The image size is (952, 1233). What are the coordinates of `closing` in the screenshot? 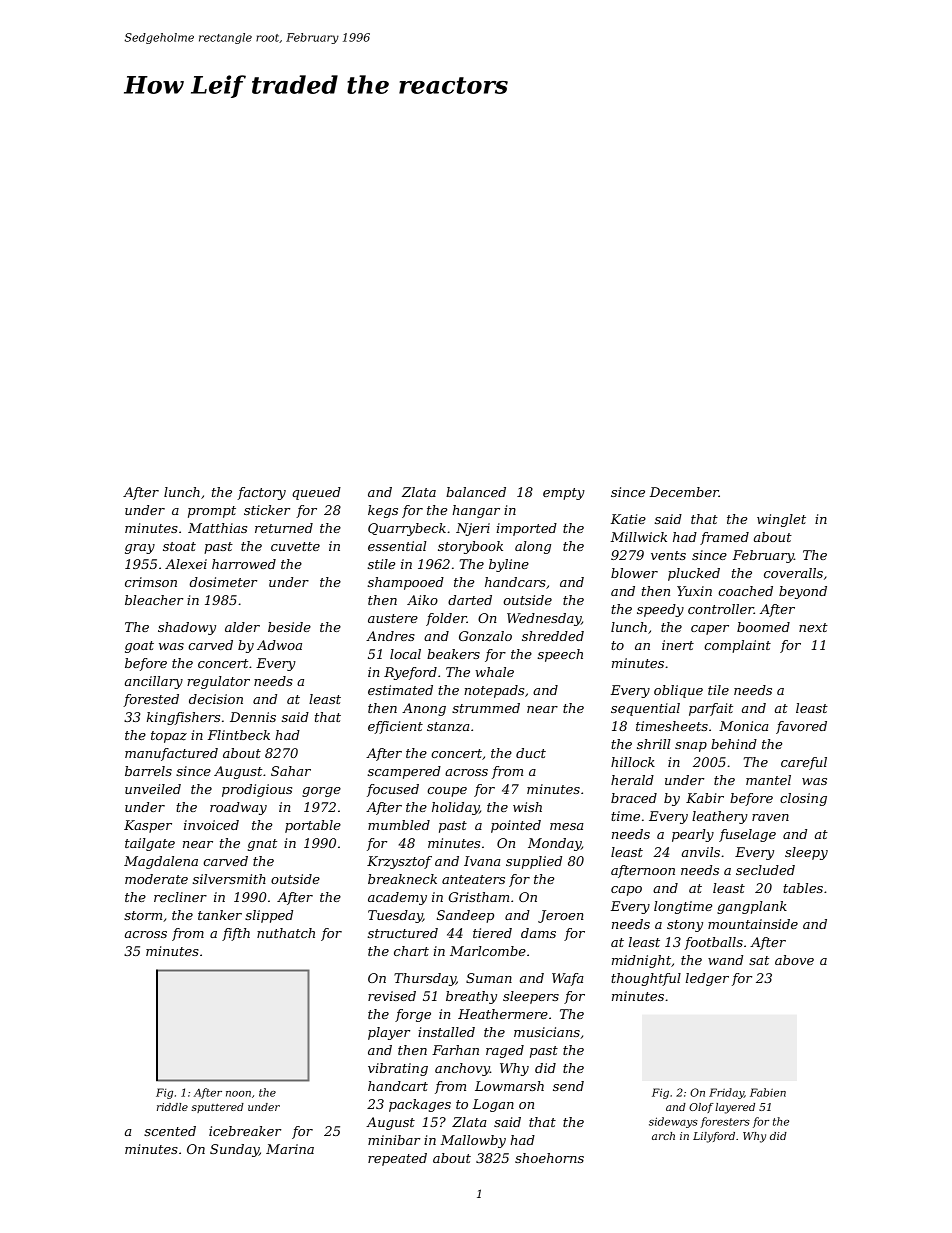 It's located at (803, 799).
